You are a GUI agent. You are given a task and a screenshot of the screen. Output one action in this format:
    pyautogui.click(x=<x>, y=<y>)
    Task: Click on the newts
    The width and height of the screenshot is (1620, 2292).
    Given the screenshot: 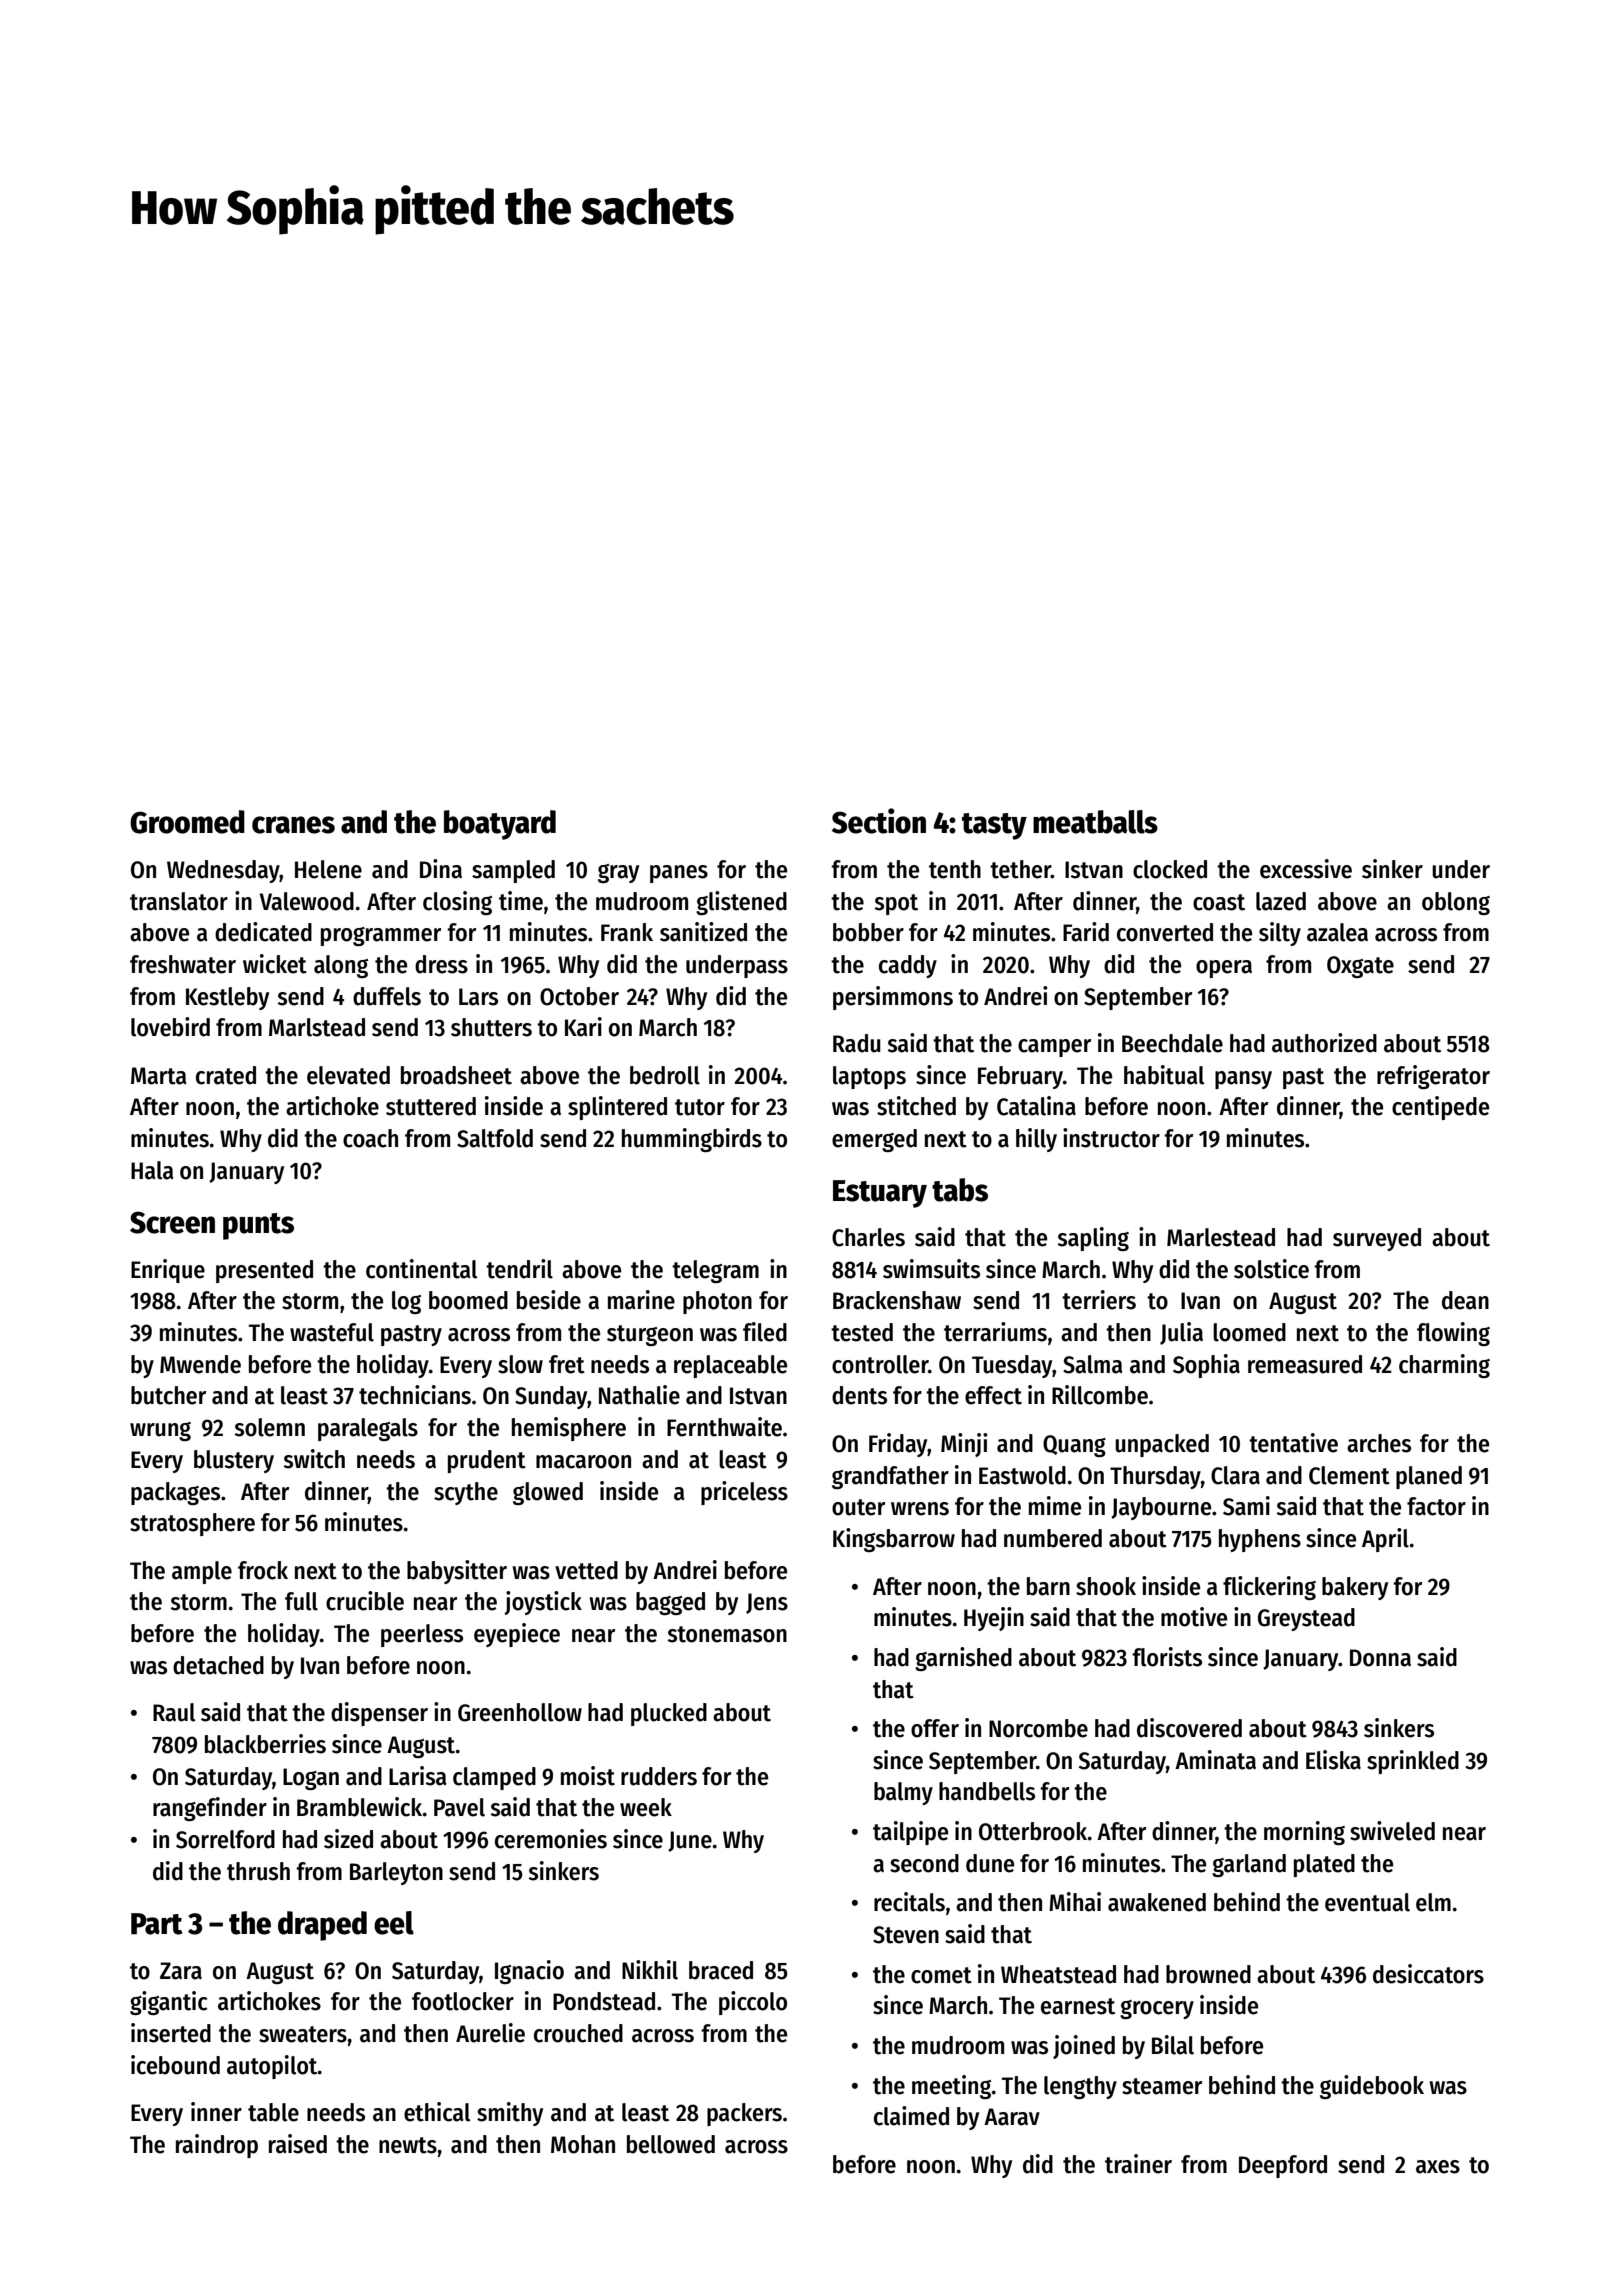 What is the action you would take?
    pyautogui.click(x=408, y=2145)
